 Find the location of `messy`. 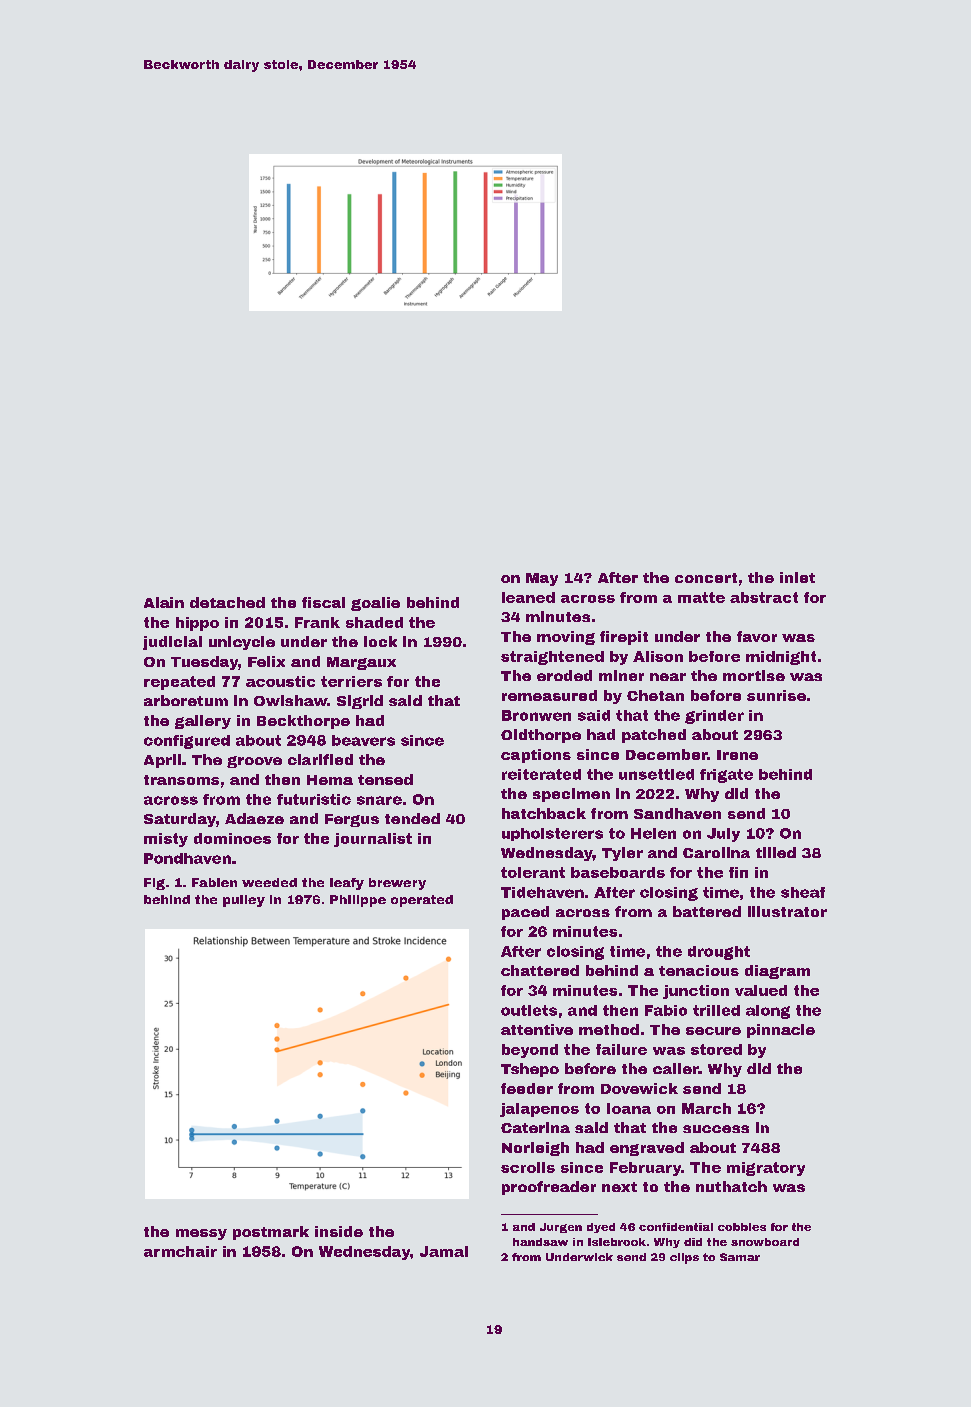

messy is located at coordinates (201, 1234).
